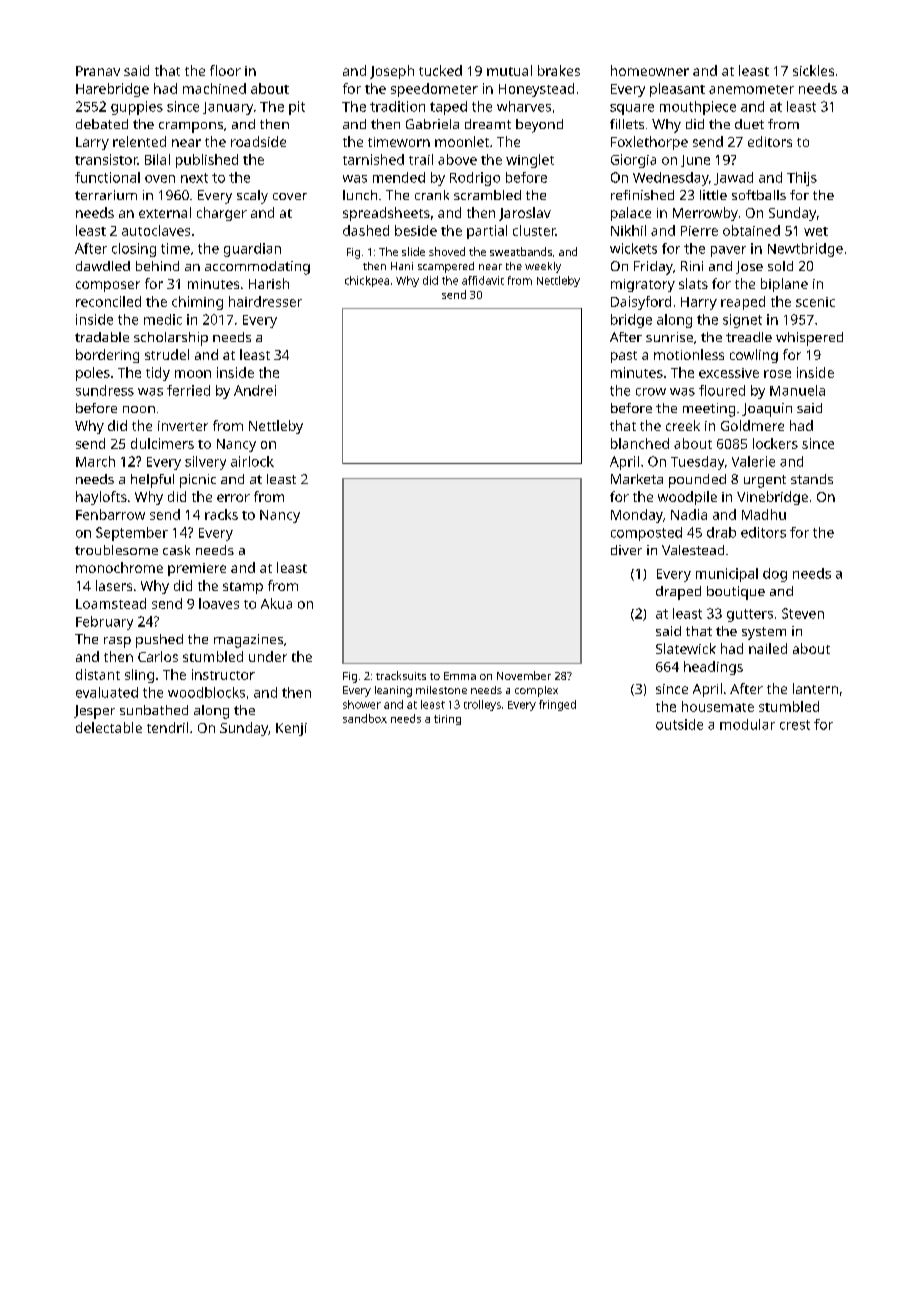 This screenshot has width=924, height=1308. I want to click on tucked, so click(440, 70).
